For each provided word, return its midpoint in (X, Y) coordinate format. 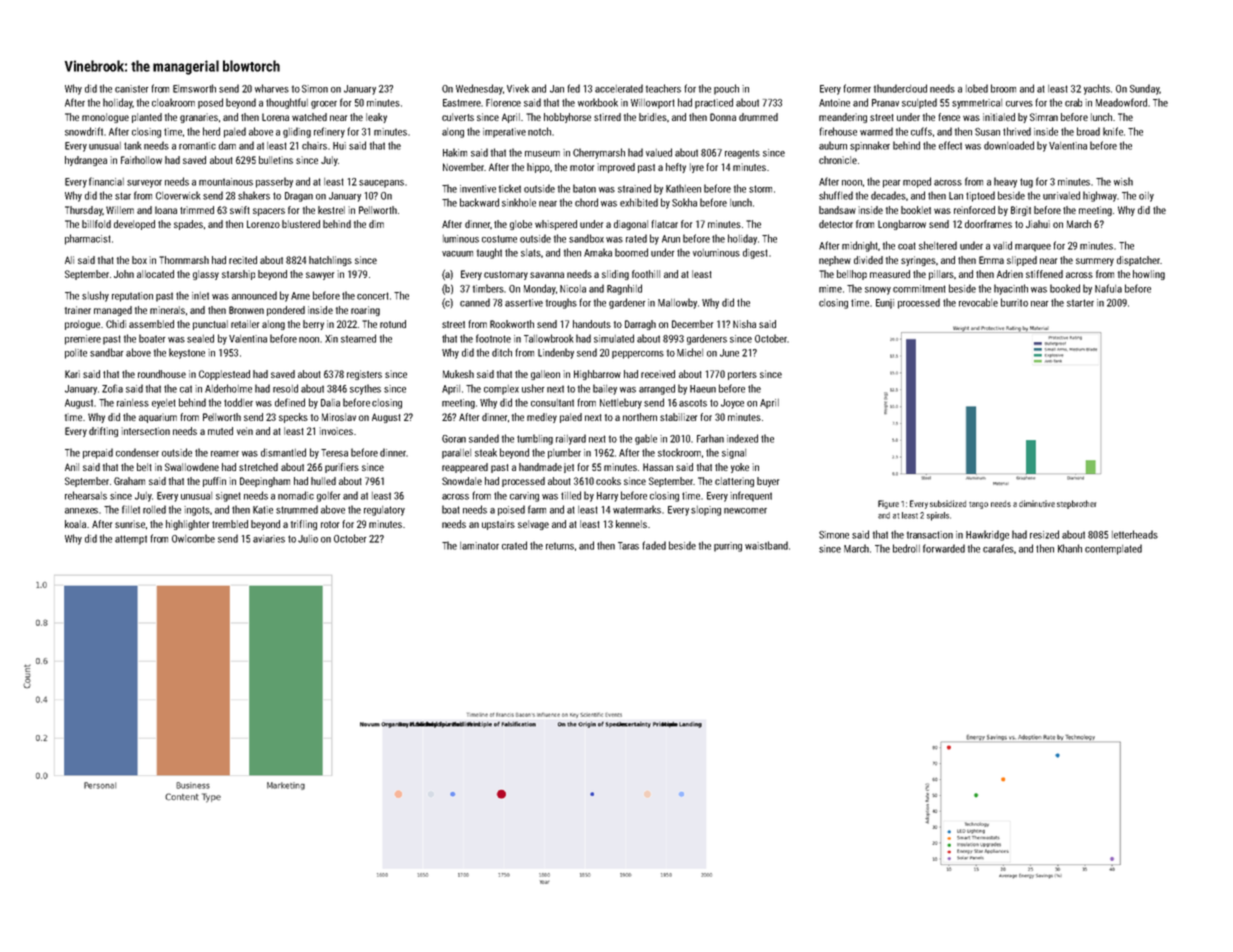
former (857, 88)
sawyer (320, 276)
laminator (479, 546)
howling (1149, 275)
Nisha (744, 324)
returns (560, 546)
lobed (977, 88)
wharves (272, 88)
